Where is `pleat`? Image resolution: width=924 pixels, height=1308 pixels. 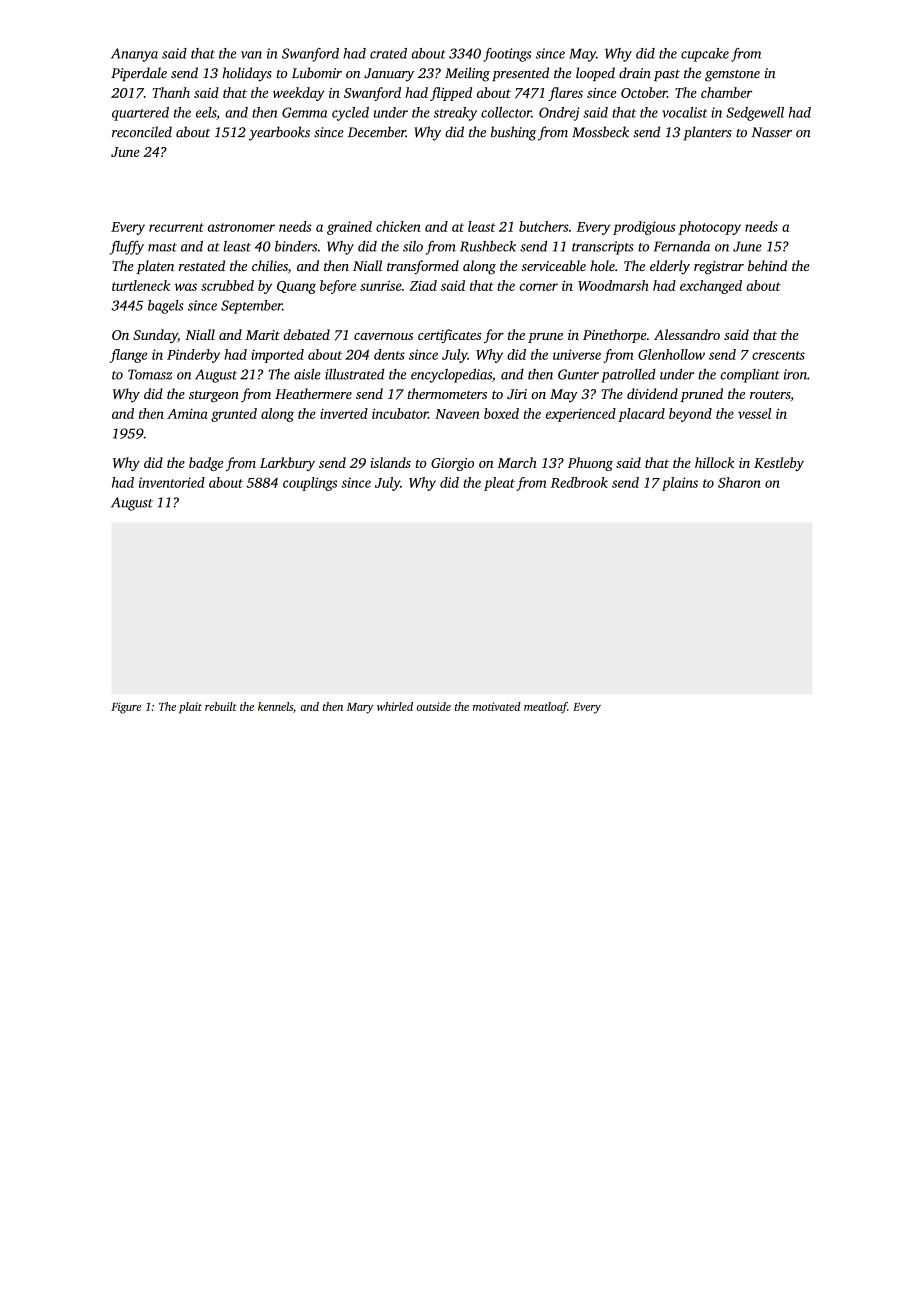 pleat is located at coordinates (499, 484).
